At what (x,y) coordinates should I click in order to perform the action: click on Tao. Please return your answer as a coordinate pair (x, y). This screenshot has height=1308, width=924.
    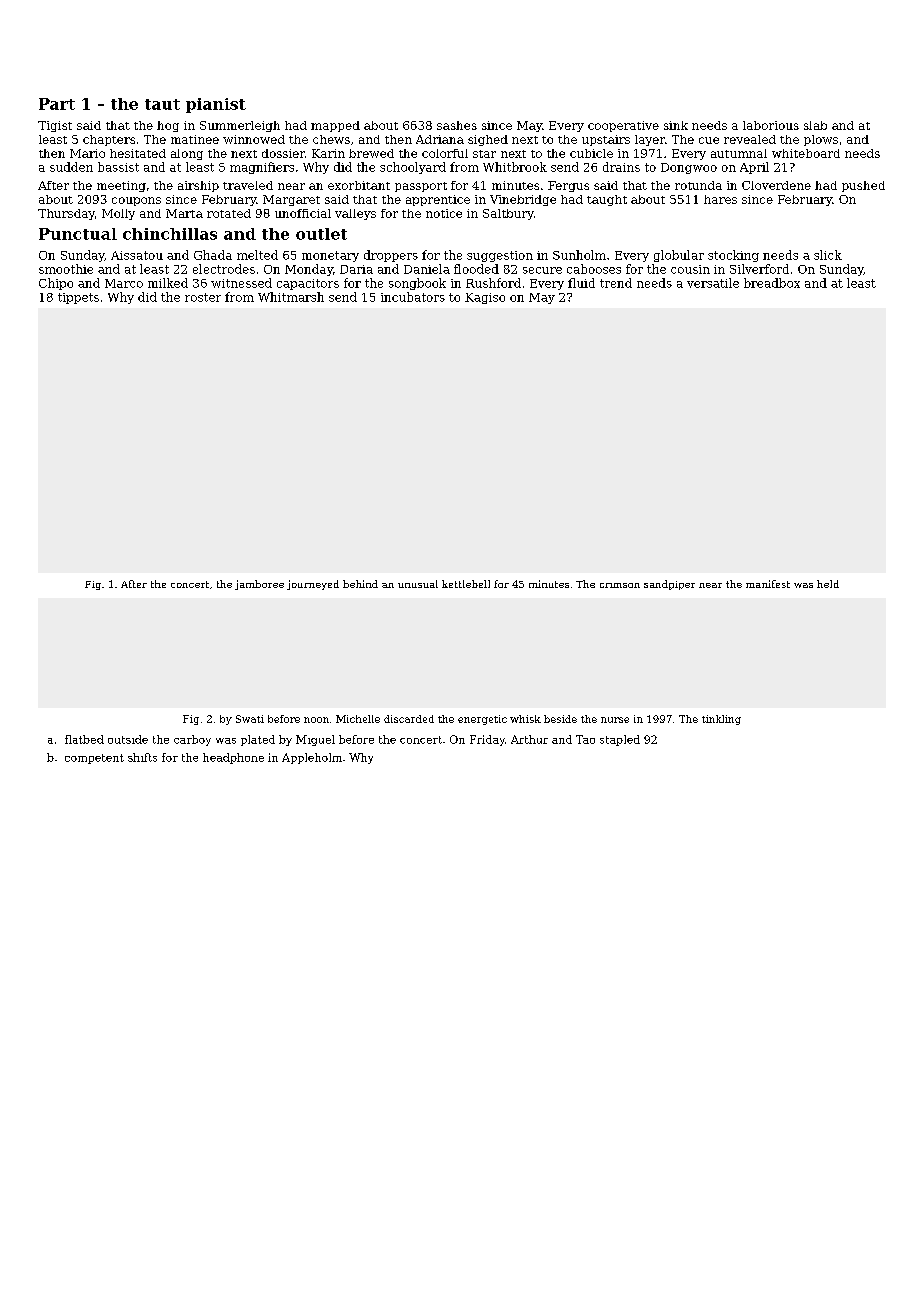
    Looking at the image, I should click on (585, 739).
